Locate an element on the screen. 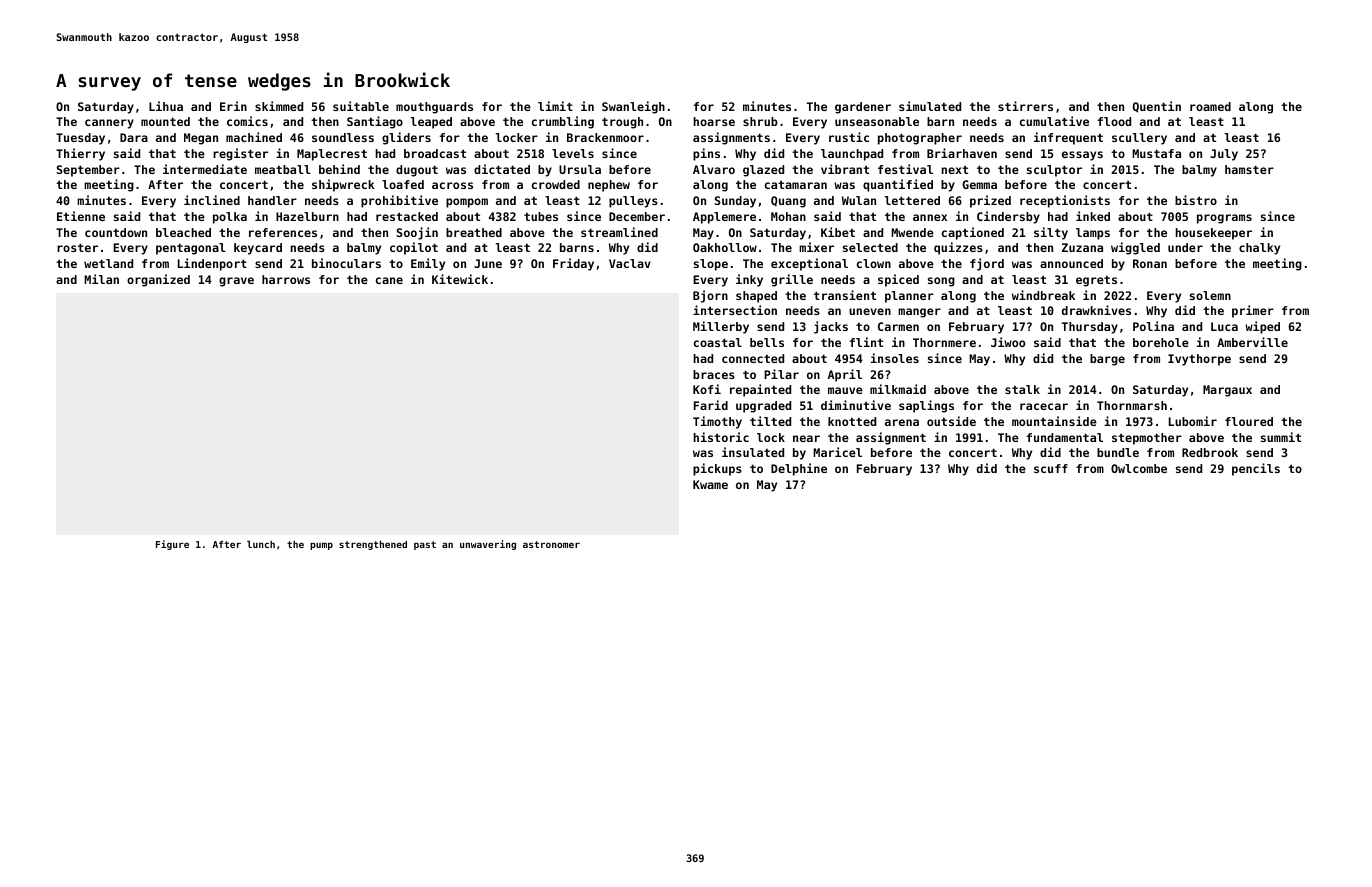 The image size is (1372, 887). Thursday is located at coordinates (1090, 328).
